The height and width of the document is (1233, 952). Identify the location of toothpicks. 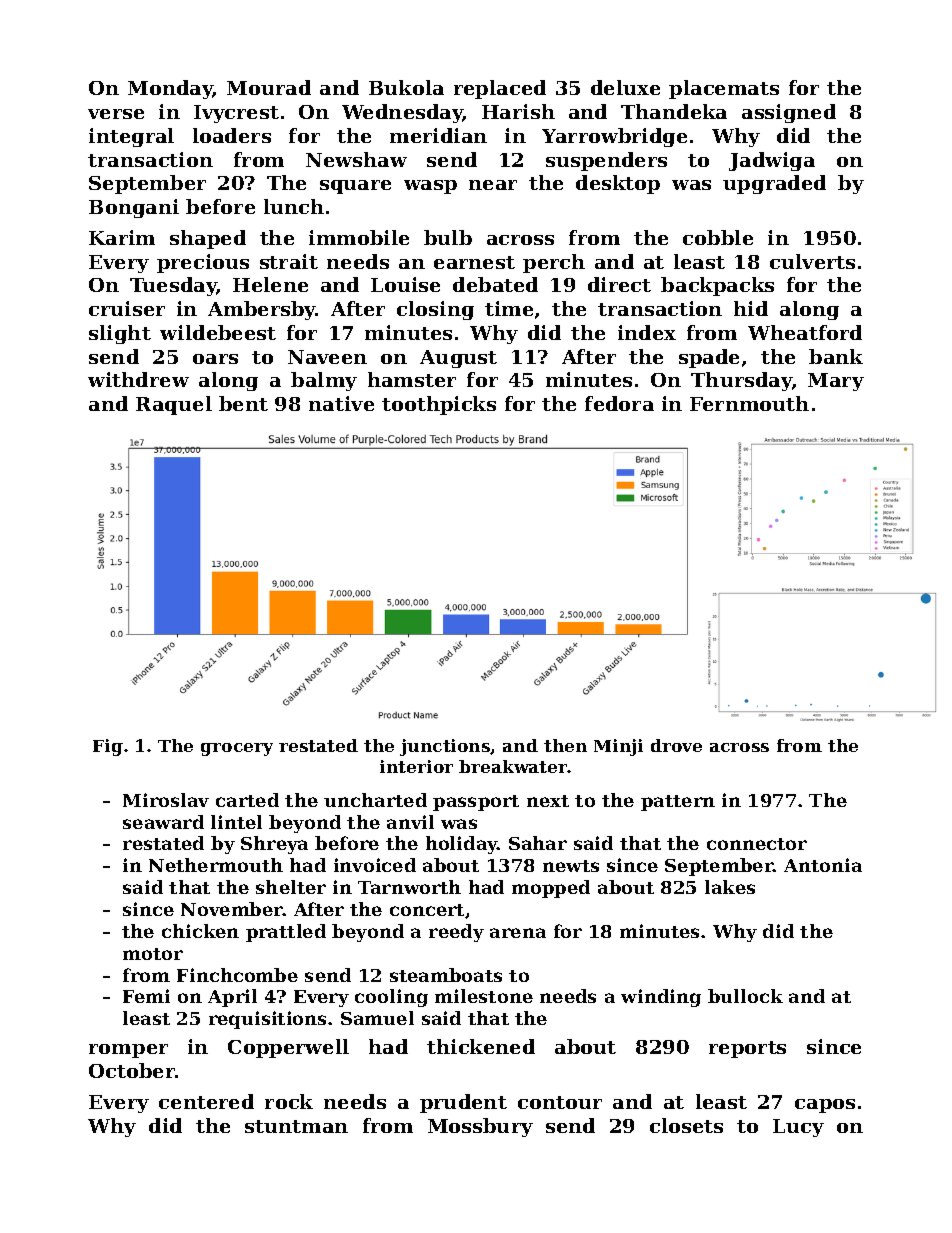
(439, 405).
